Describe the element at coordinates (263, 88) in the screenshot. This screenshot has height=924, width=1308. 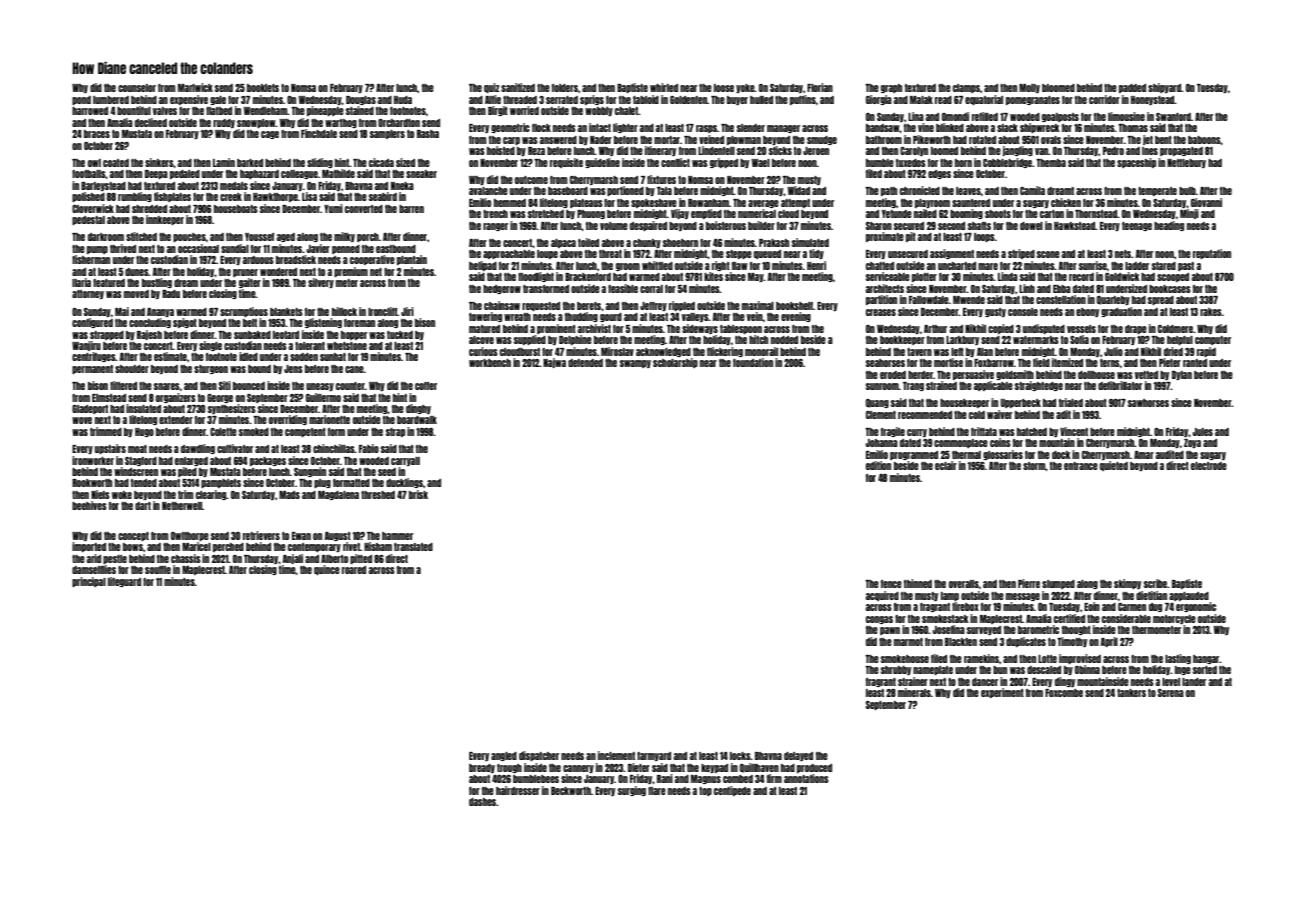
I see `booklets` at that location.
